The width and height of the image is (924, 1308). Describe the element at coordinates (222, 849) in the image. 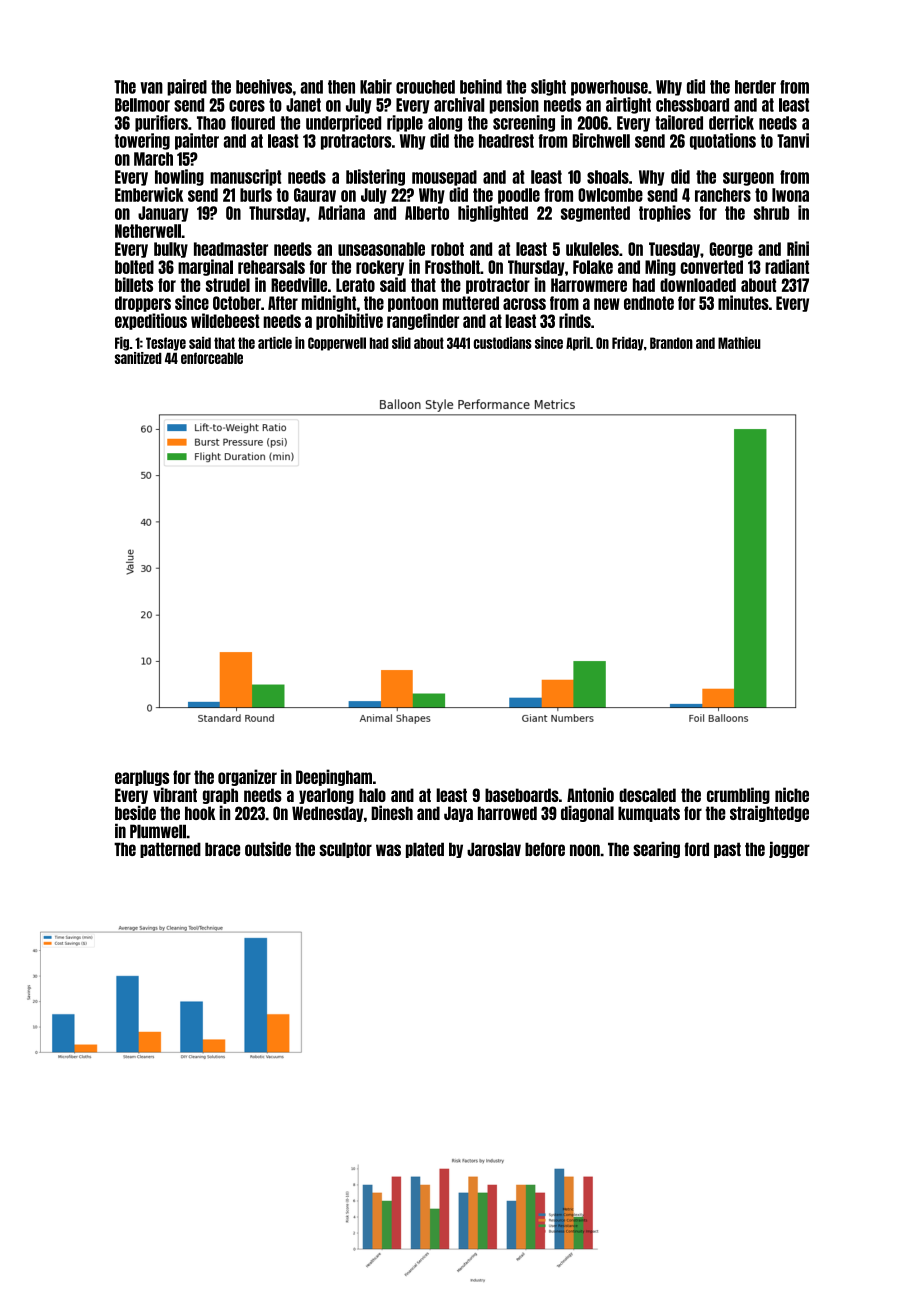

I see `brace` at that location.
